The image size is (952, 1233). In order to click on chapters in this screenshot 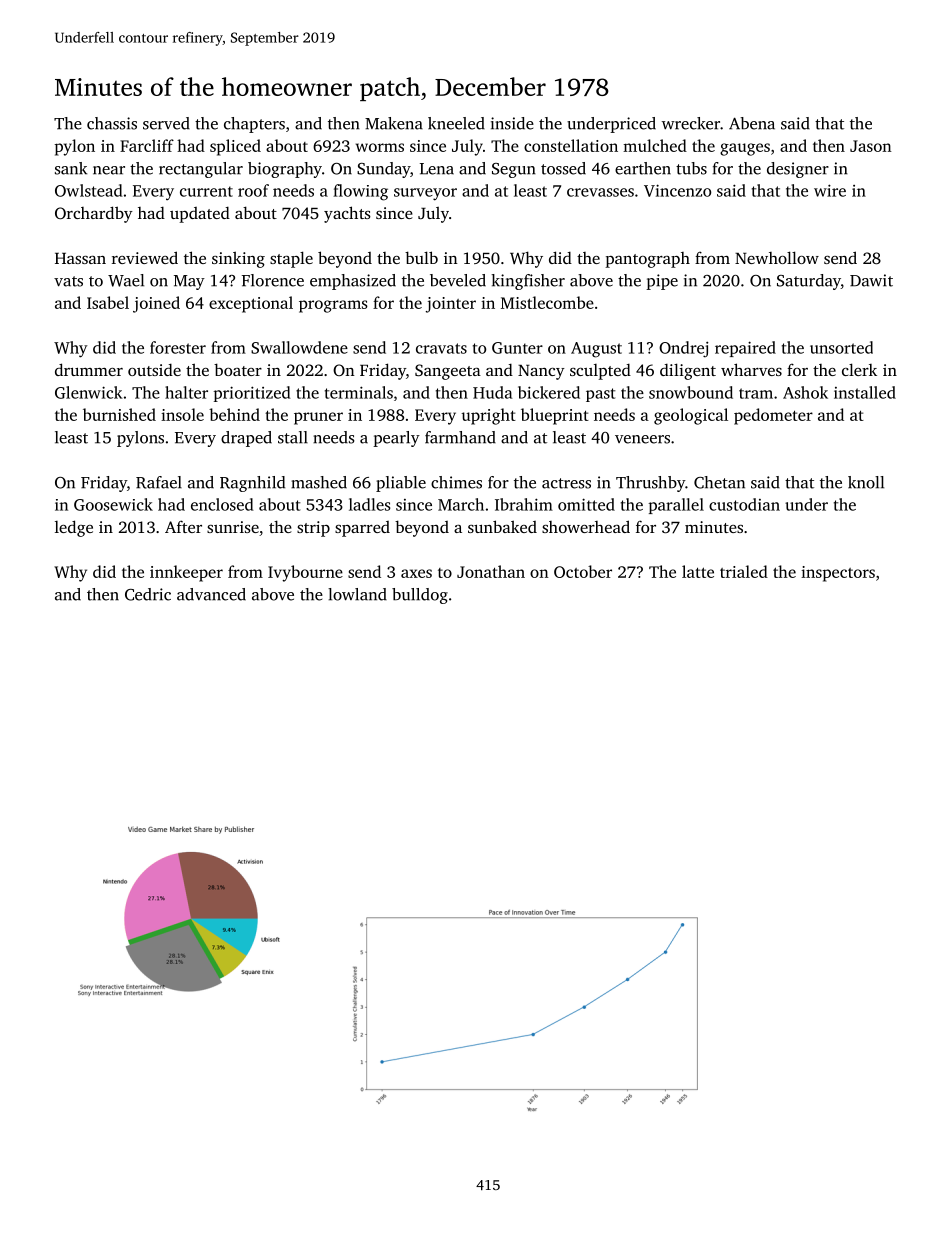, I will do `click(254, 125)`.
